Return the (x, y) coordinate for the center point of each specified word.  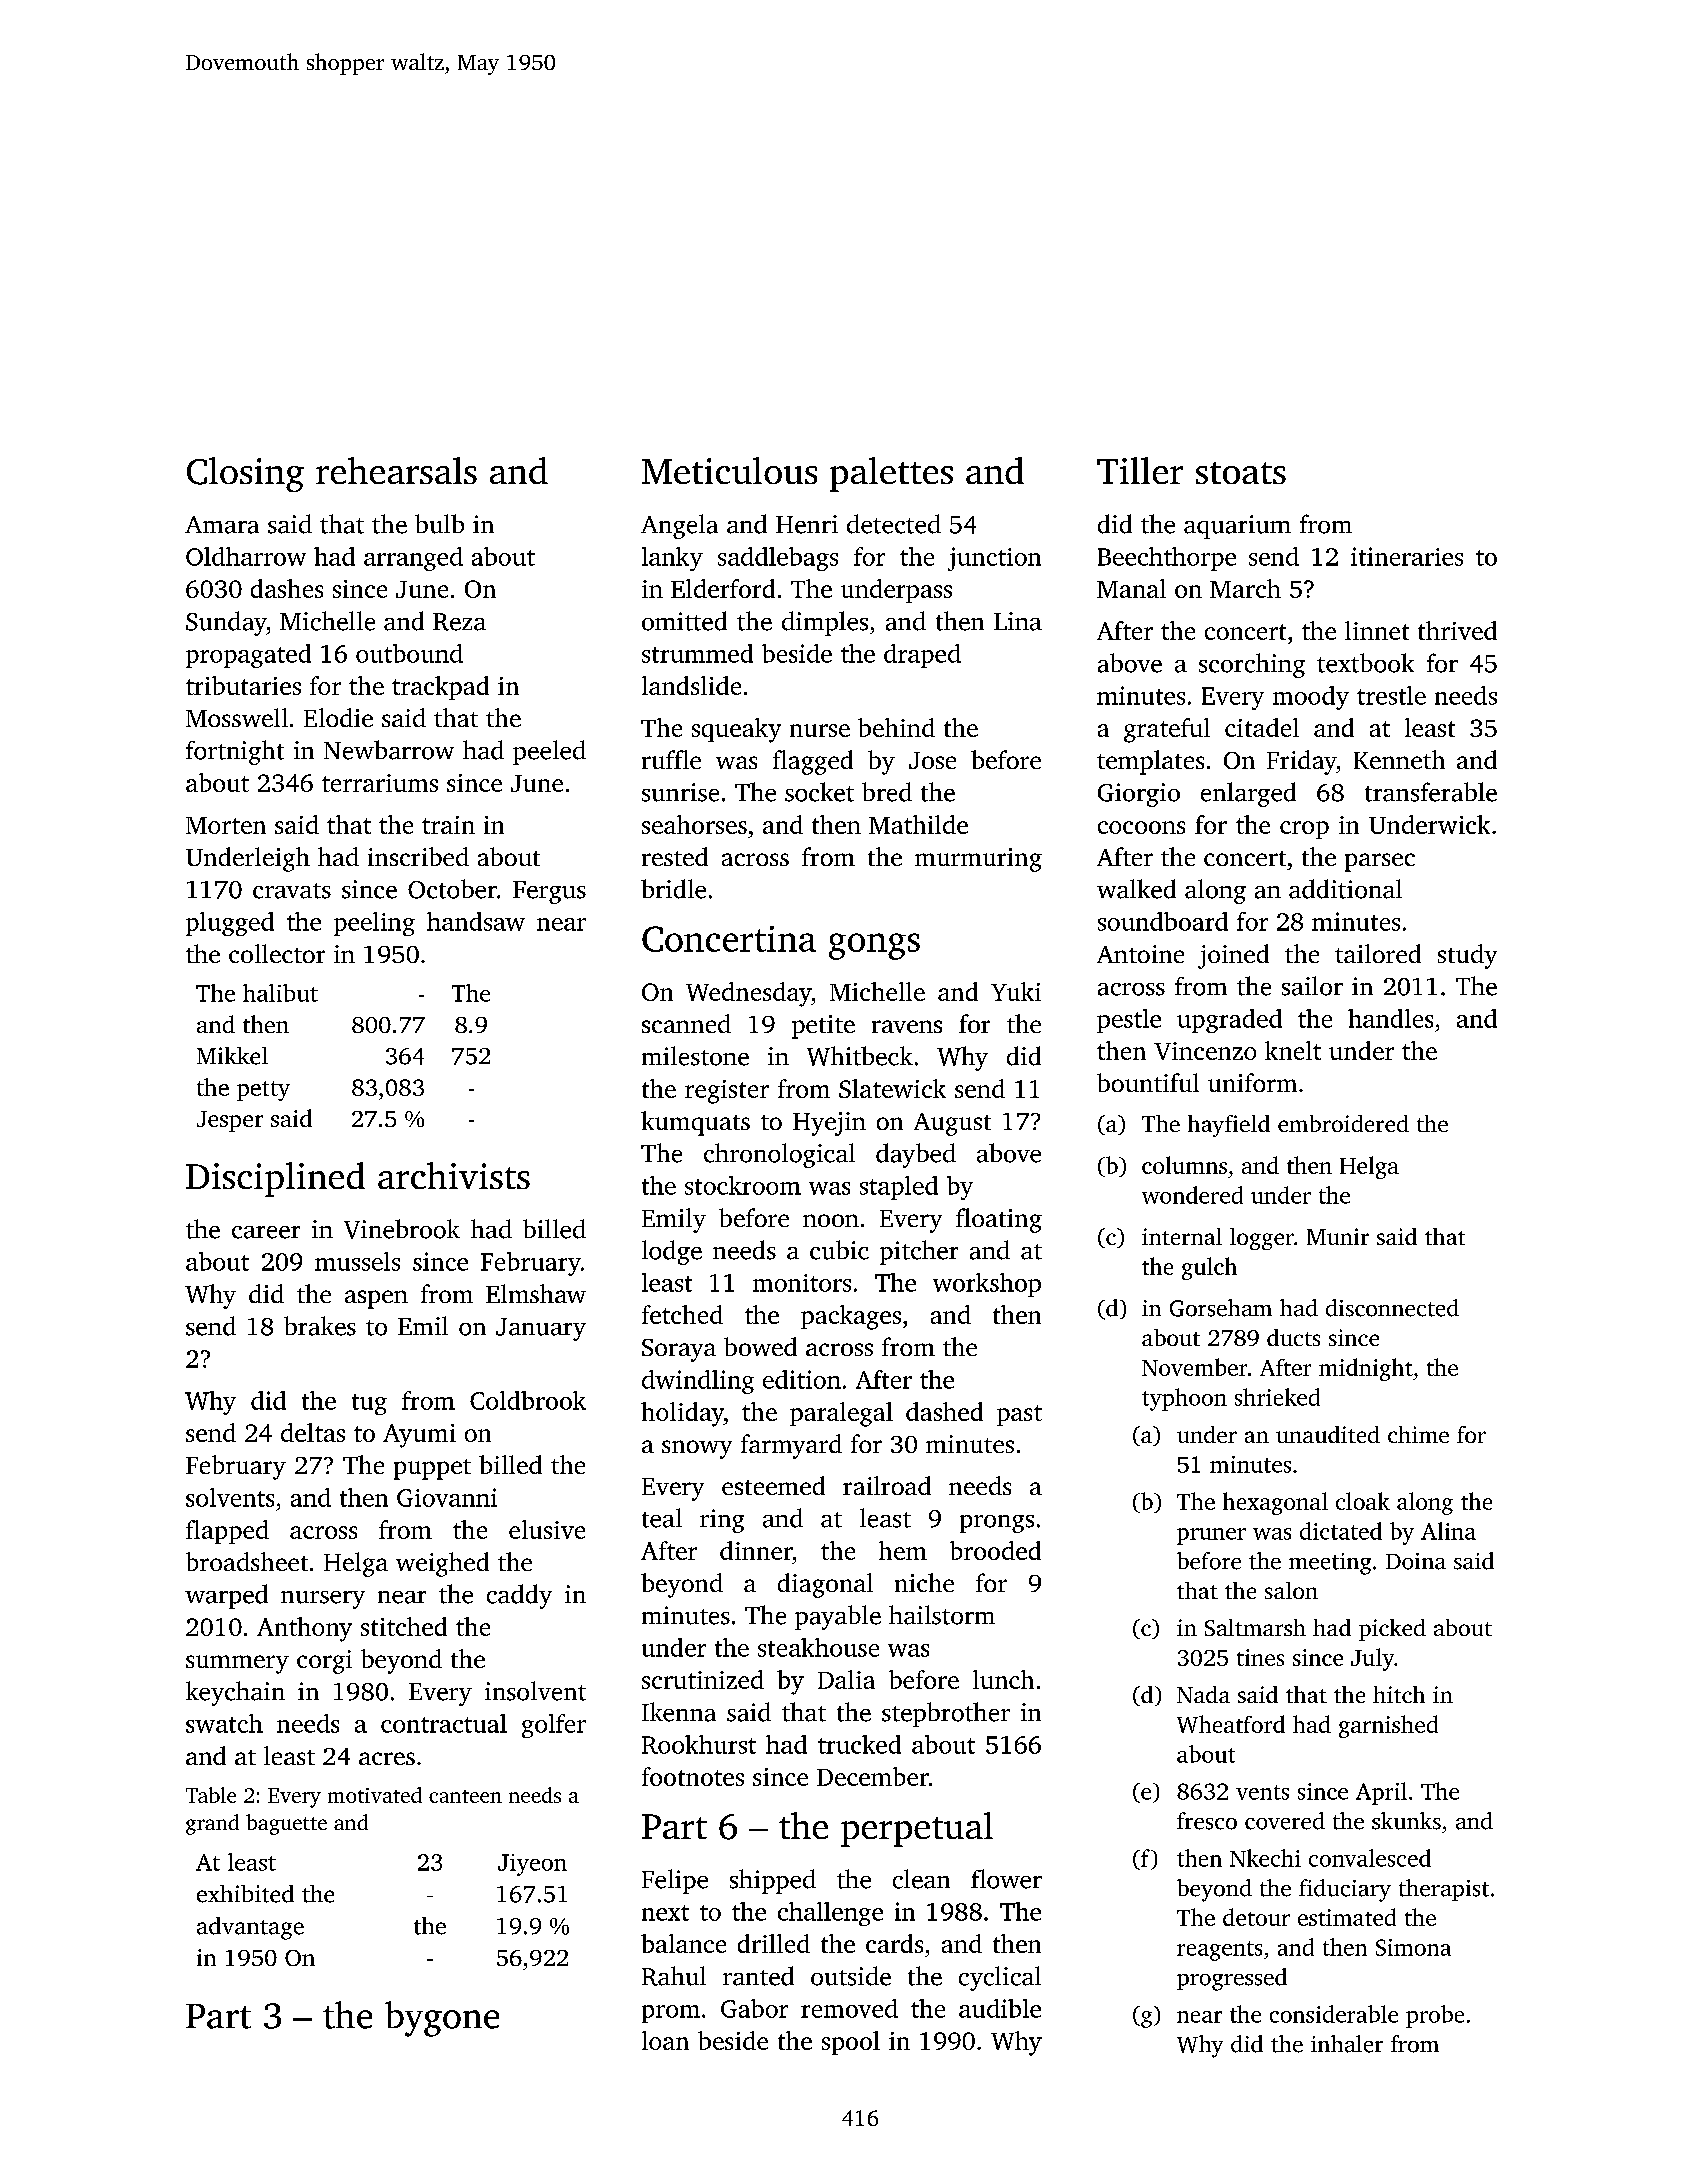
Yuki (1016, 991)
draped (922, 656)
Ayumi (419, 1436)
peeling (374, 924)
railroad (887, 1485)
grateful (1167, 730)
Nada (1203, 1694)
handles (1390, 1018)
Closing (245, 474)
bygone (442, 2019)
